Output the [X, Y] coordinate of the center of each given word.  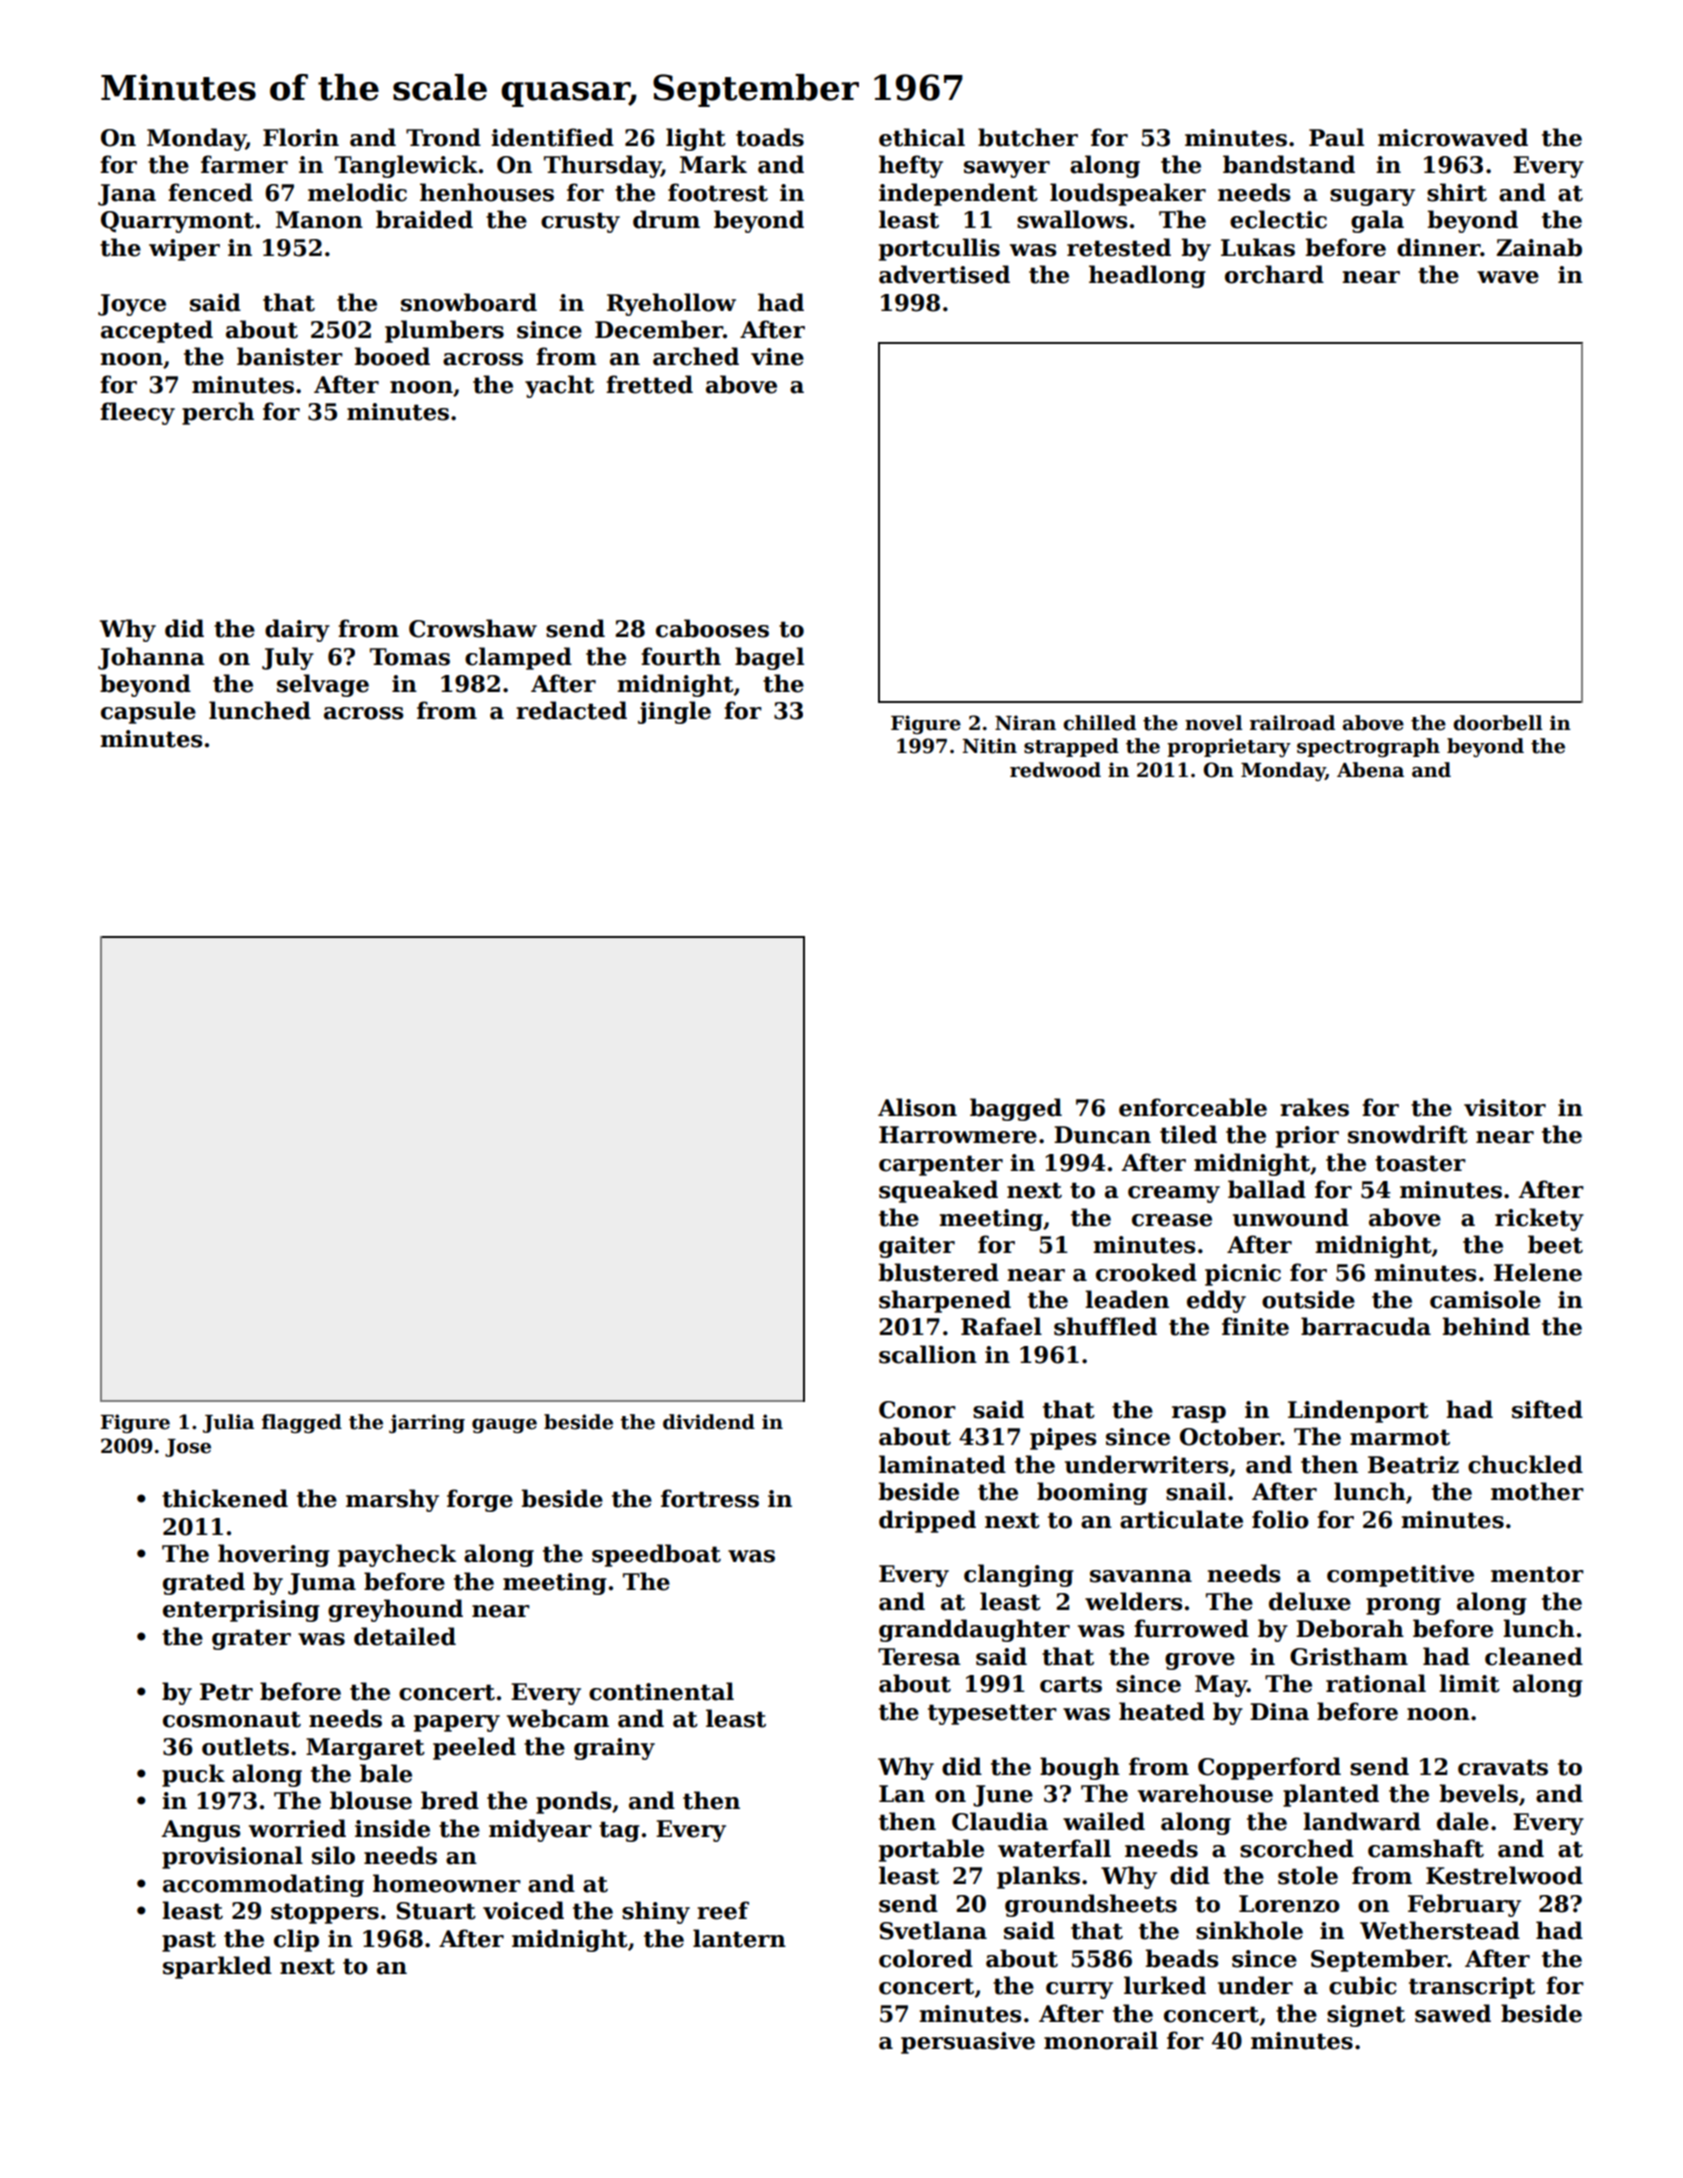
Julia [228, 1423]
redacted [571, 710]
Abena [1370, 770]
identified [552, 137]
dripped [927, 1521]
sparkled [217, 1967]
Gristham [1349, 1656]
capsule [148, 712]
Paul [1336, 137]
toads [770, 137]
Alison [917, 1107]
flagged [302, 1423]
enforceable [1193, 1107]
